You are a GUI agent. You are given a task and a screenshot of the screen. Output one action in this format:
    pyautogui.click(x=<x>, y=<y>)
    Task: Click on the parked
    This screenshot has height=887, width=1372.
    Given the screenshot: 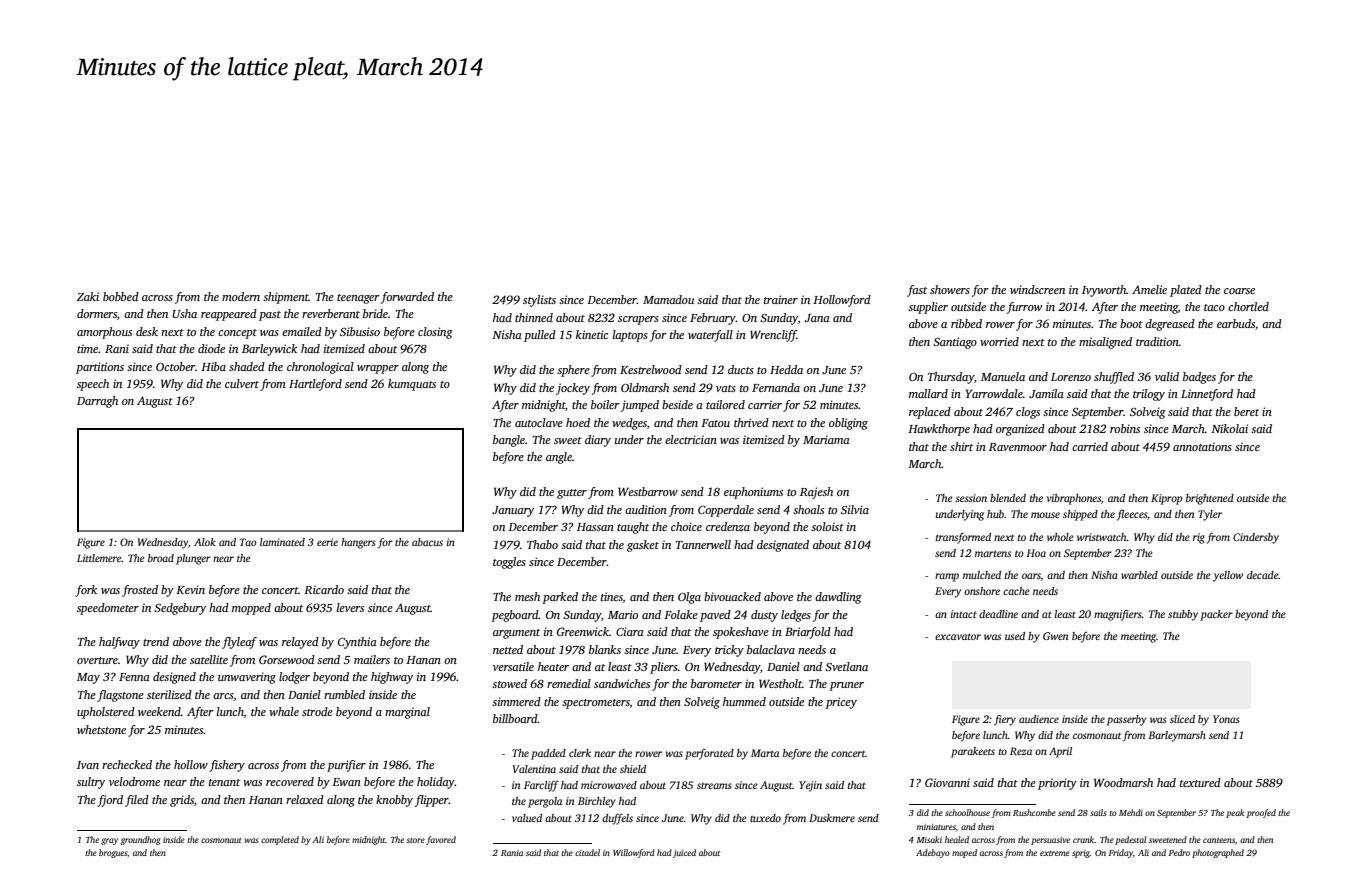 What is the action you would take?
    pyautogui.click(x=560, y=598)
